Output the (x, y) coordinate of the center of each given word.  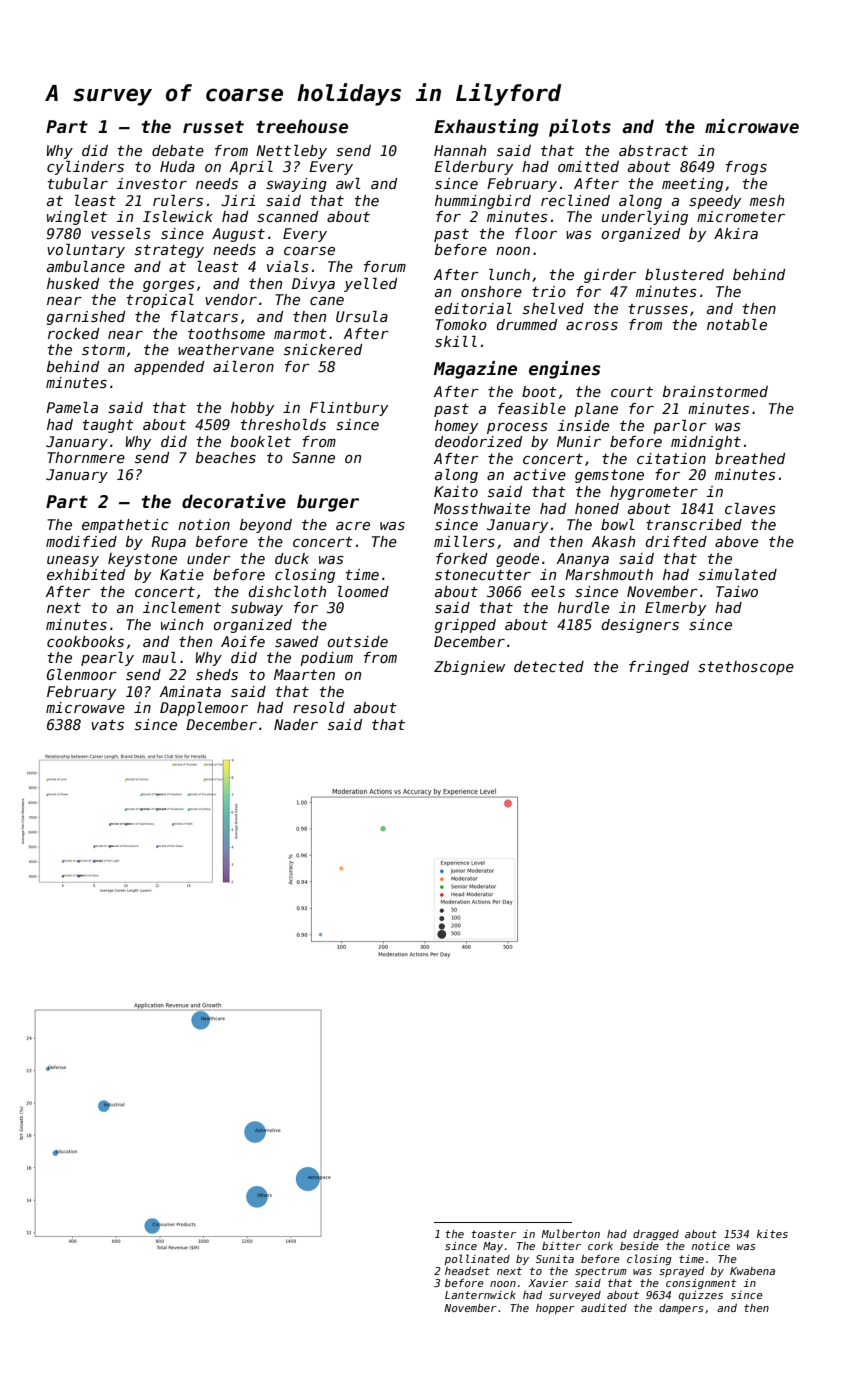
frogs (746, 168)
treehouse (302, 126)
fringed (659, 668)
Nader (296, 724)
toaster (493, 1234)
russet (213, 127)
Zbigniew (469, 668)
